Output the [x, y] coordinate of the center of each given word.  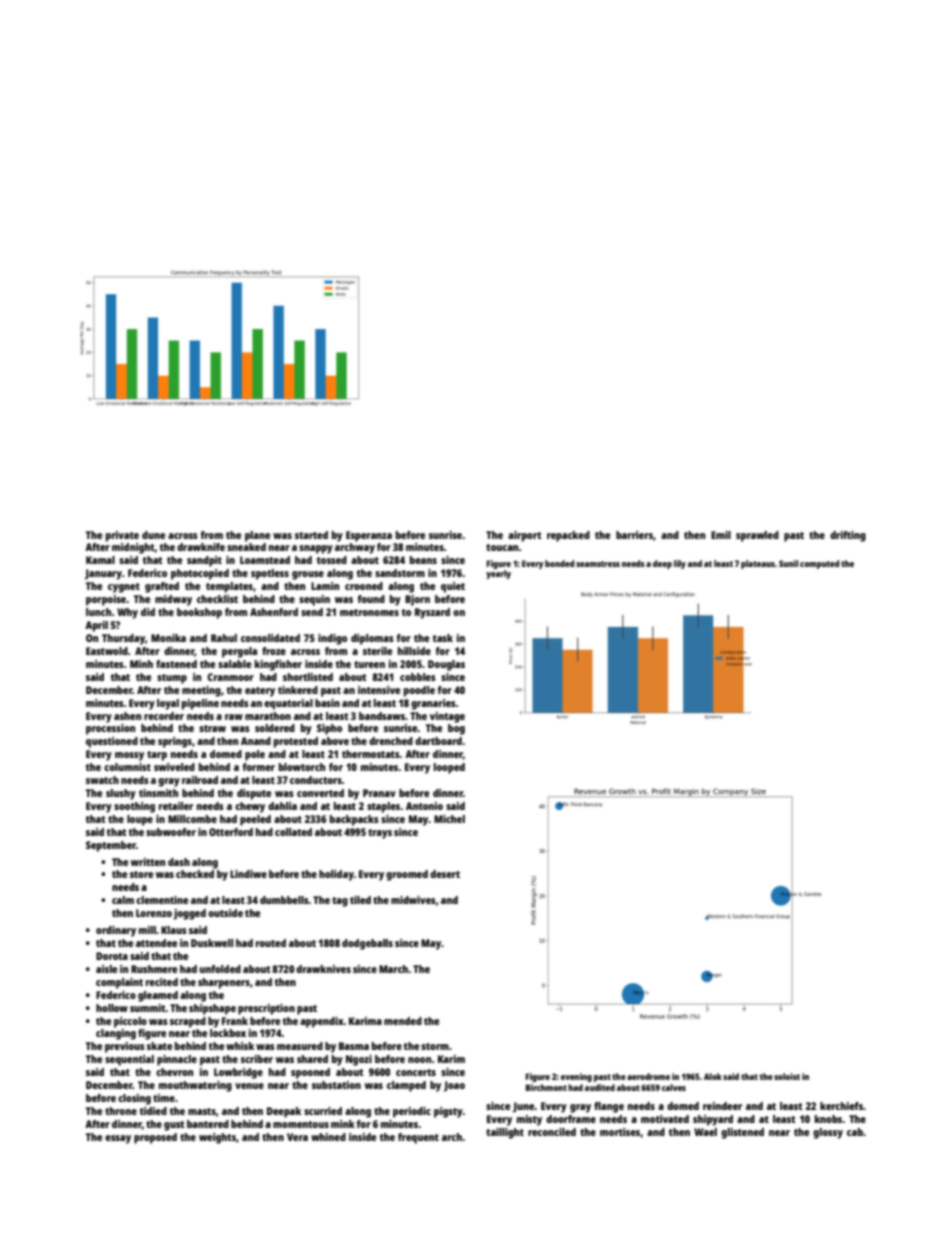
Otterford [231, 832]
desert [445, 874]
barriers [634, 535]
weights [217, 1138]
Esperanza [369, 536]
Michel [449, 819]
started [311, 535]
